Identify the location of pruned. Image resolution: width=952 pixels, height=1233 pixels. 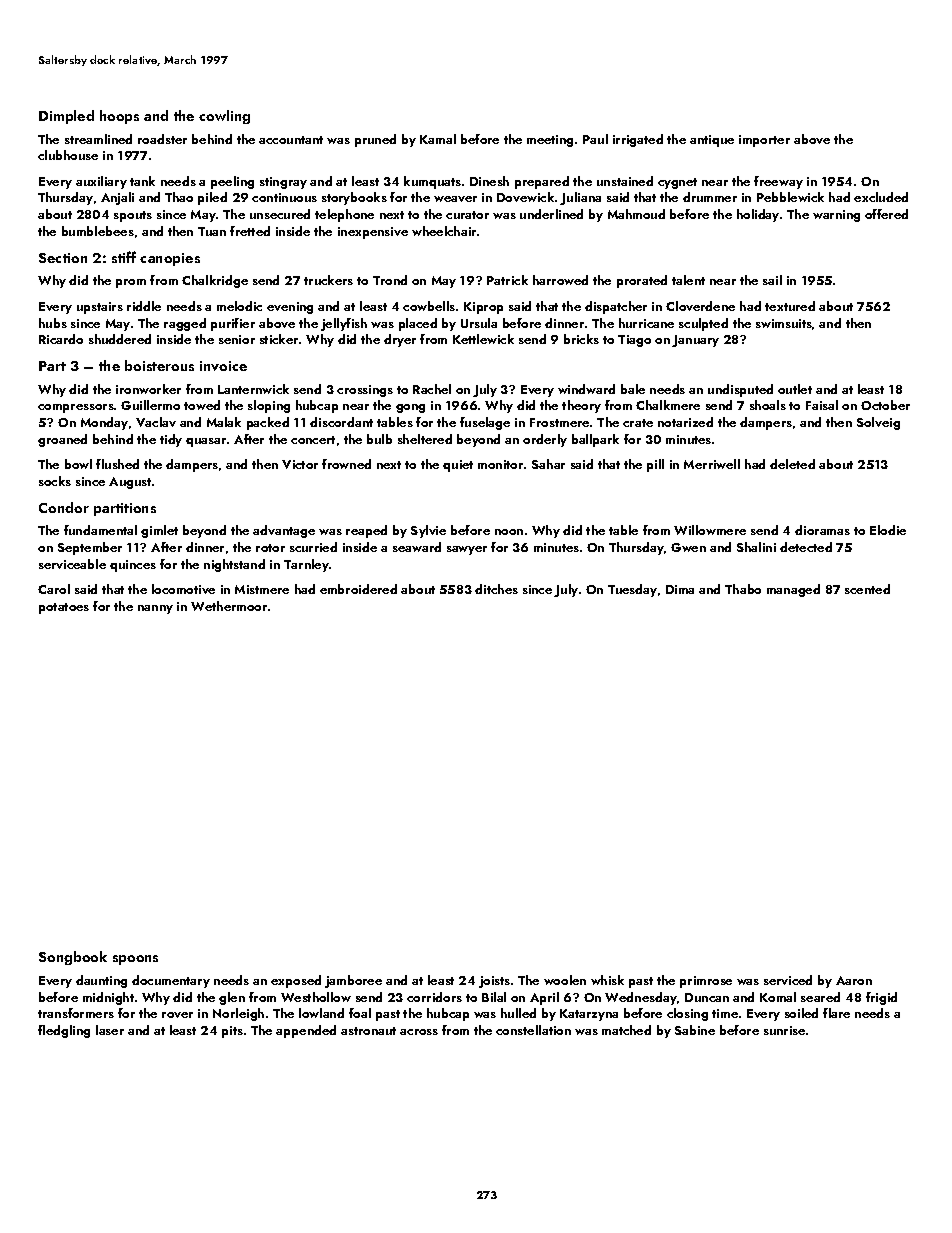
(375, 140).
